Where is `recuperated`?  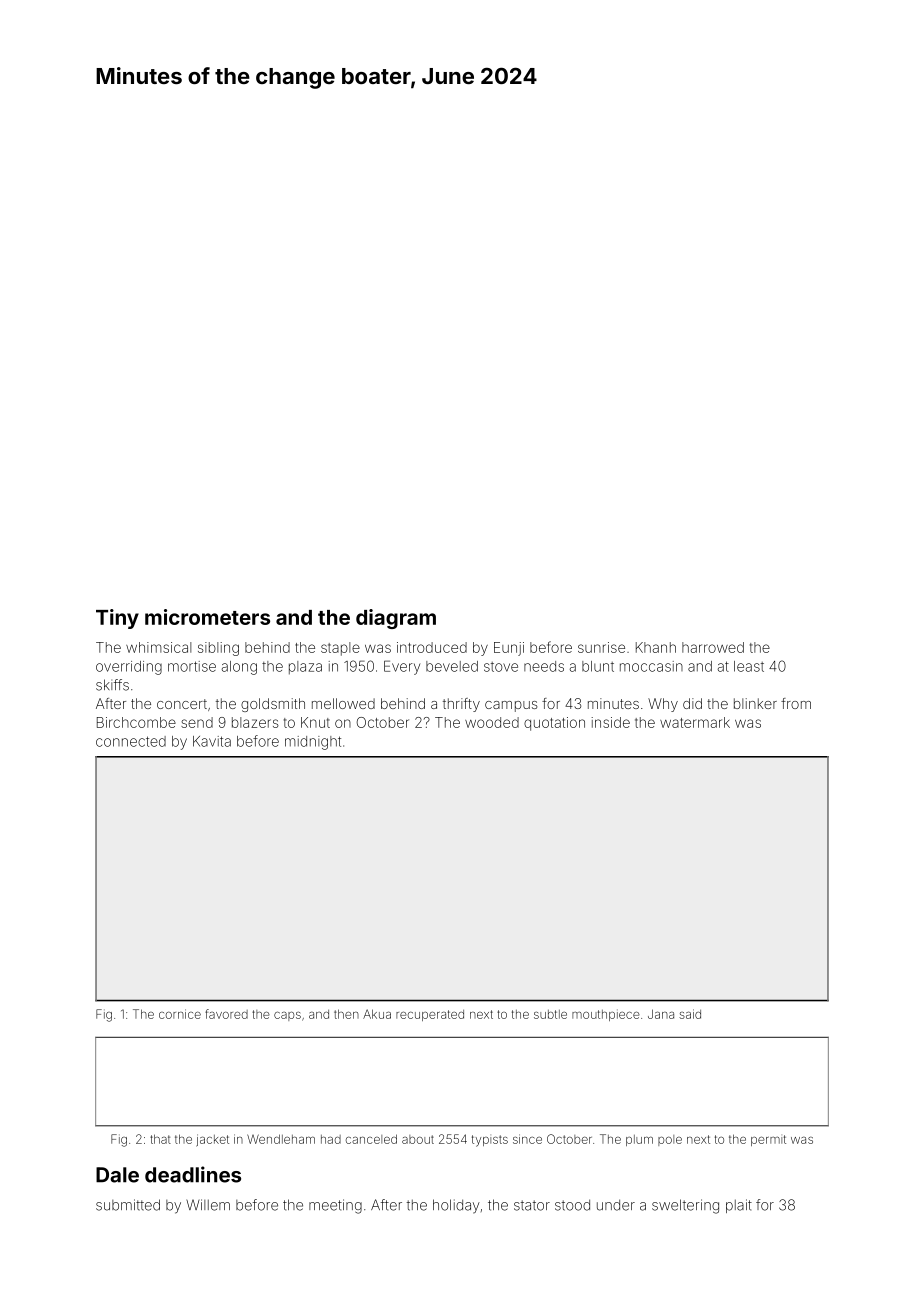
recuperated is located at coordinates (430, 1015).
